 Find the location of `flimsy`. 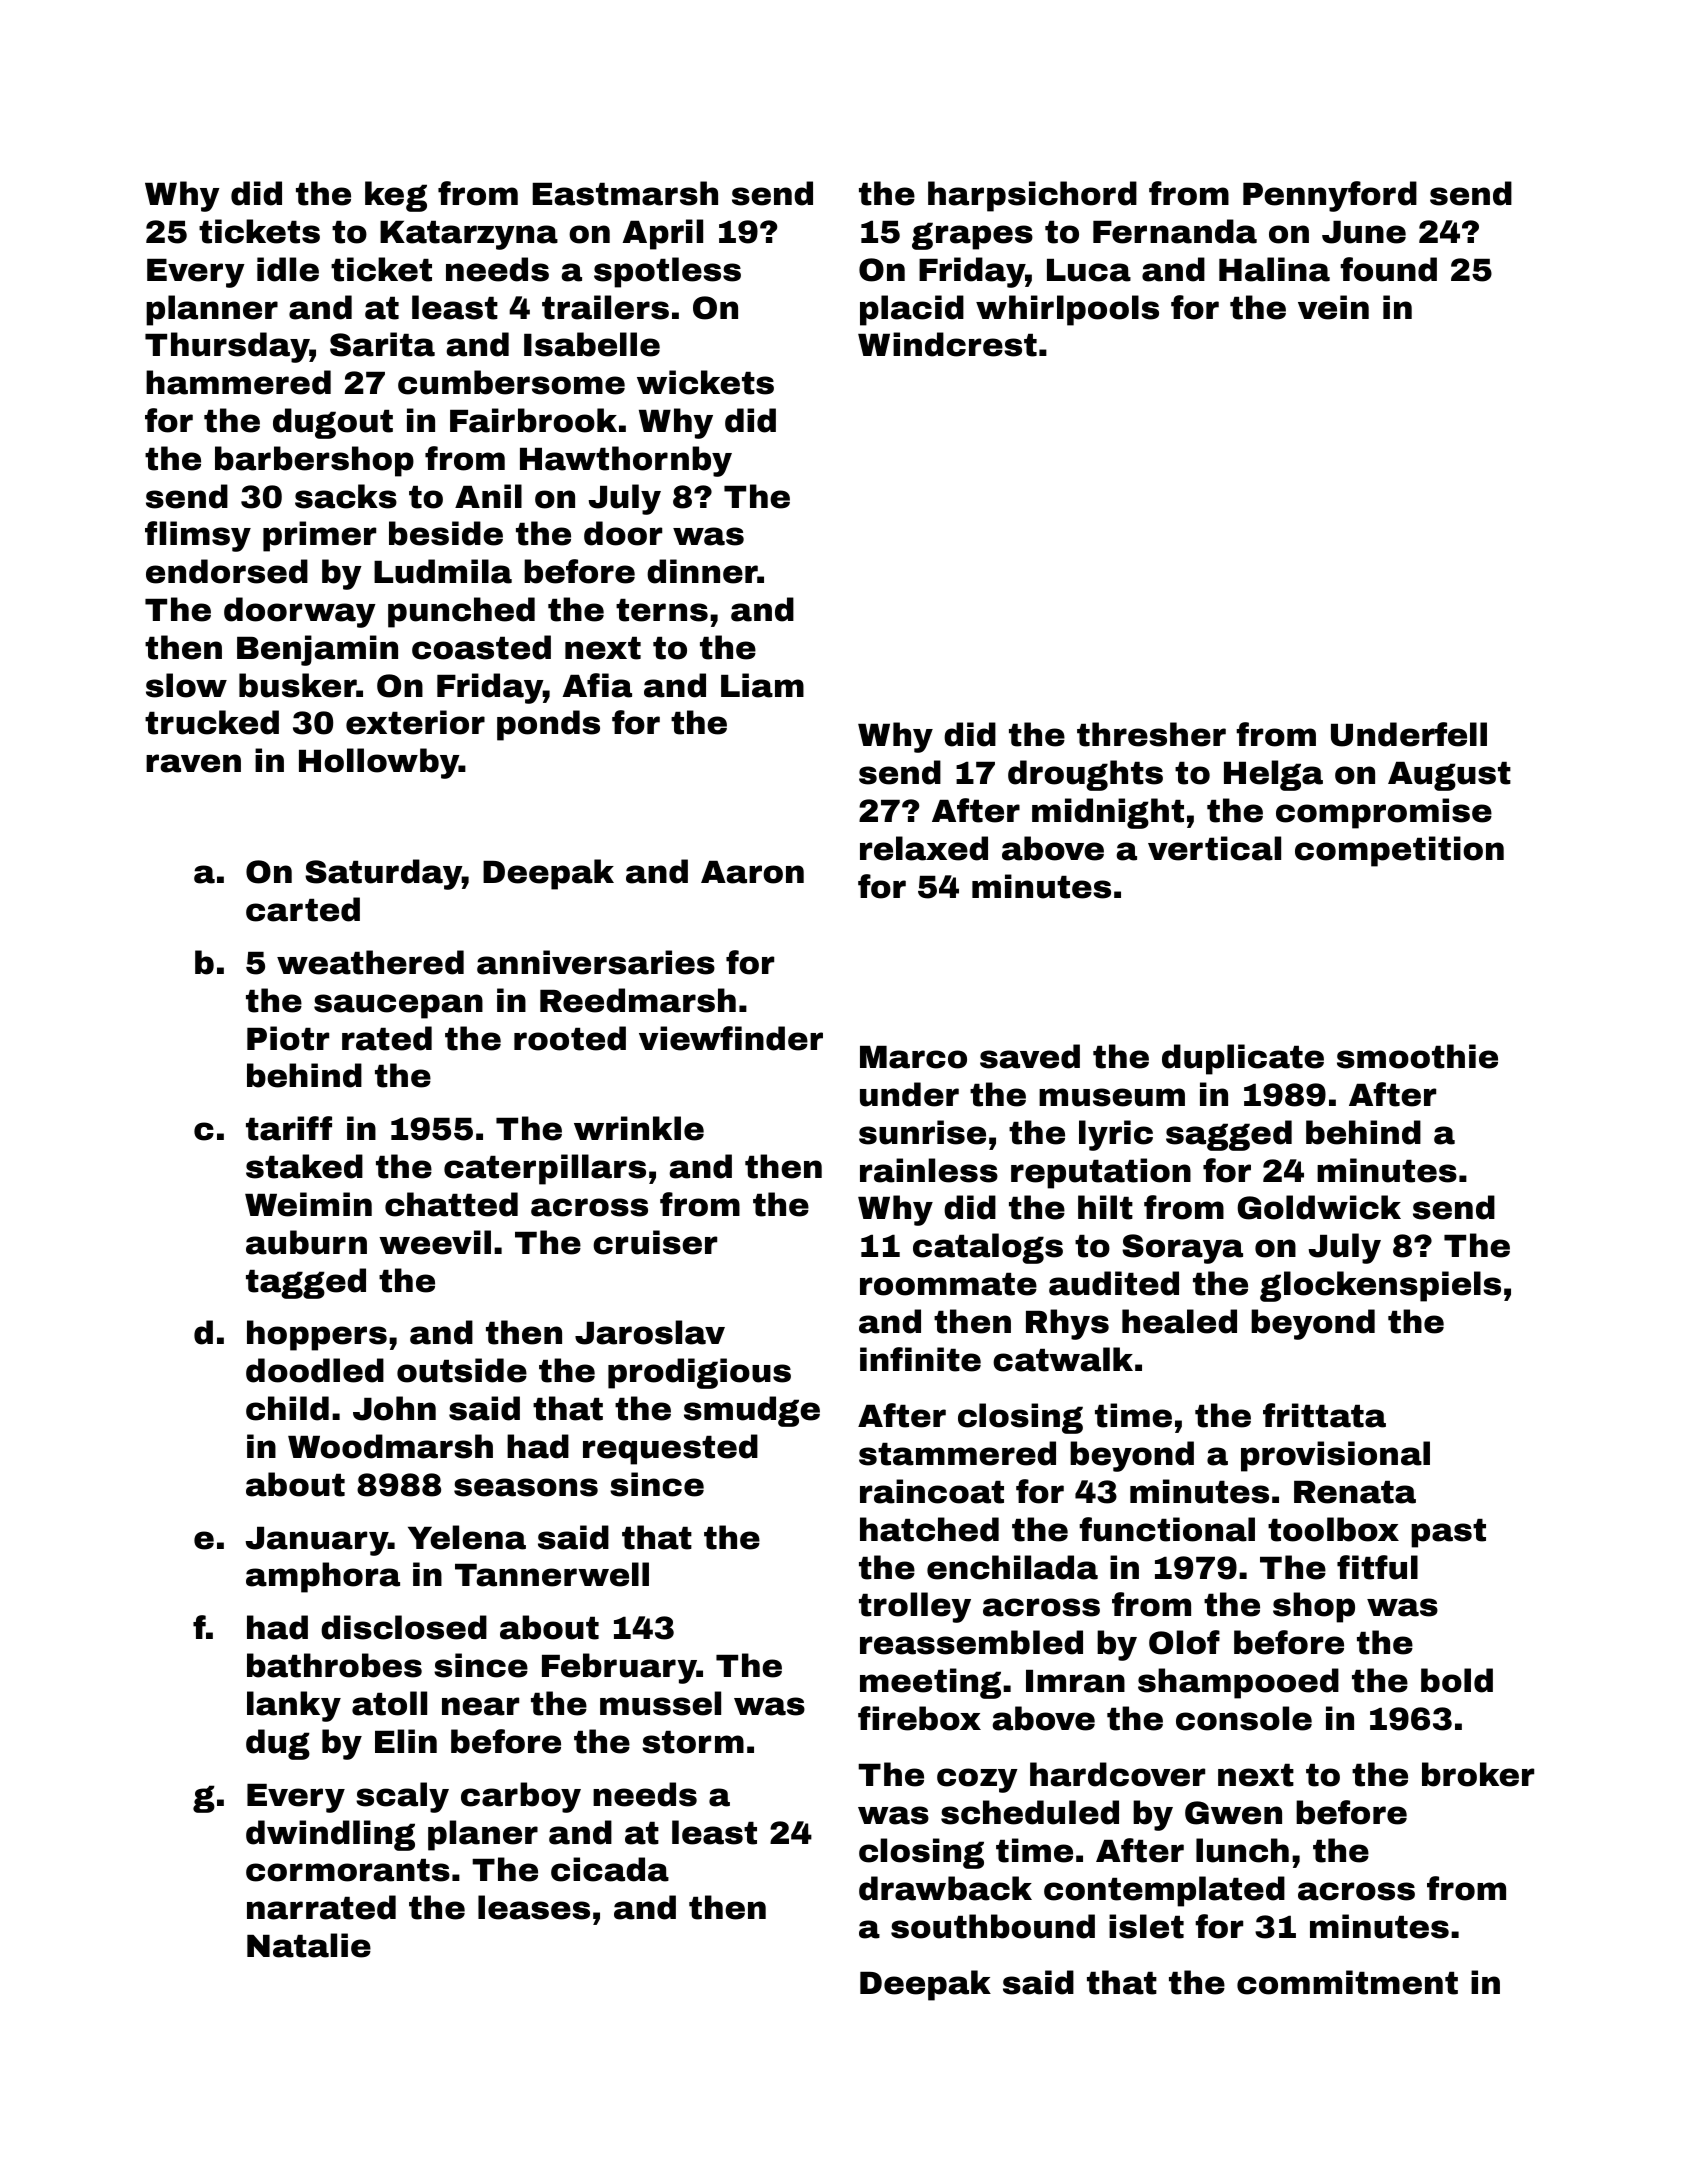

flimsy is located at coordinates (198, 536).
